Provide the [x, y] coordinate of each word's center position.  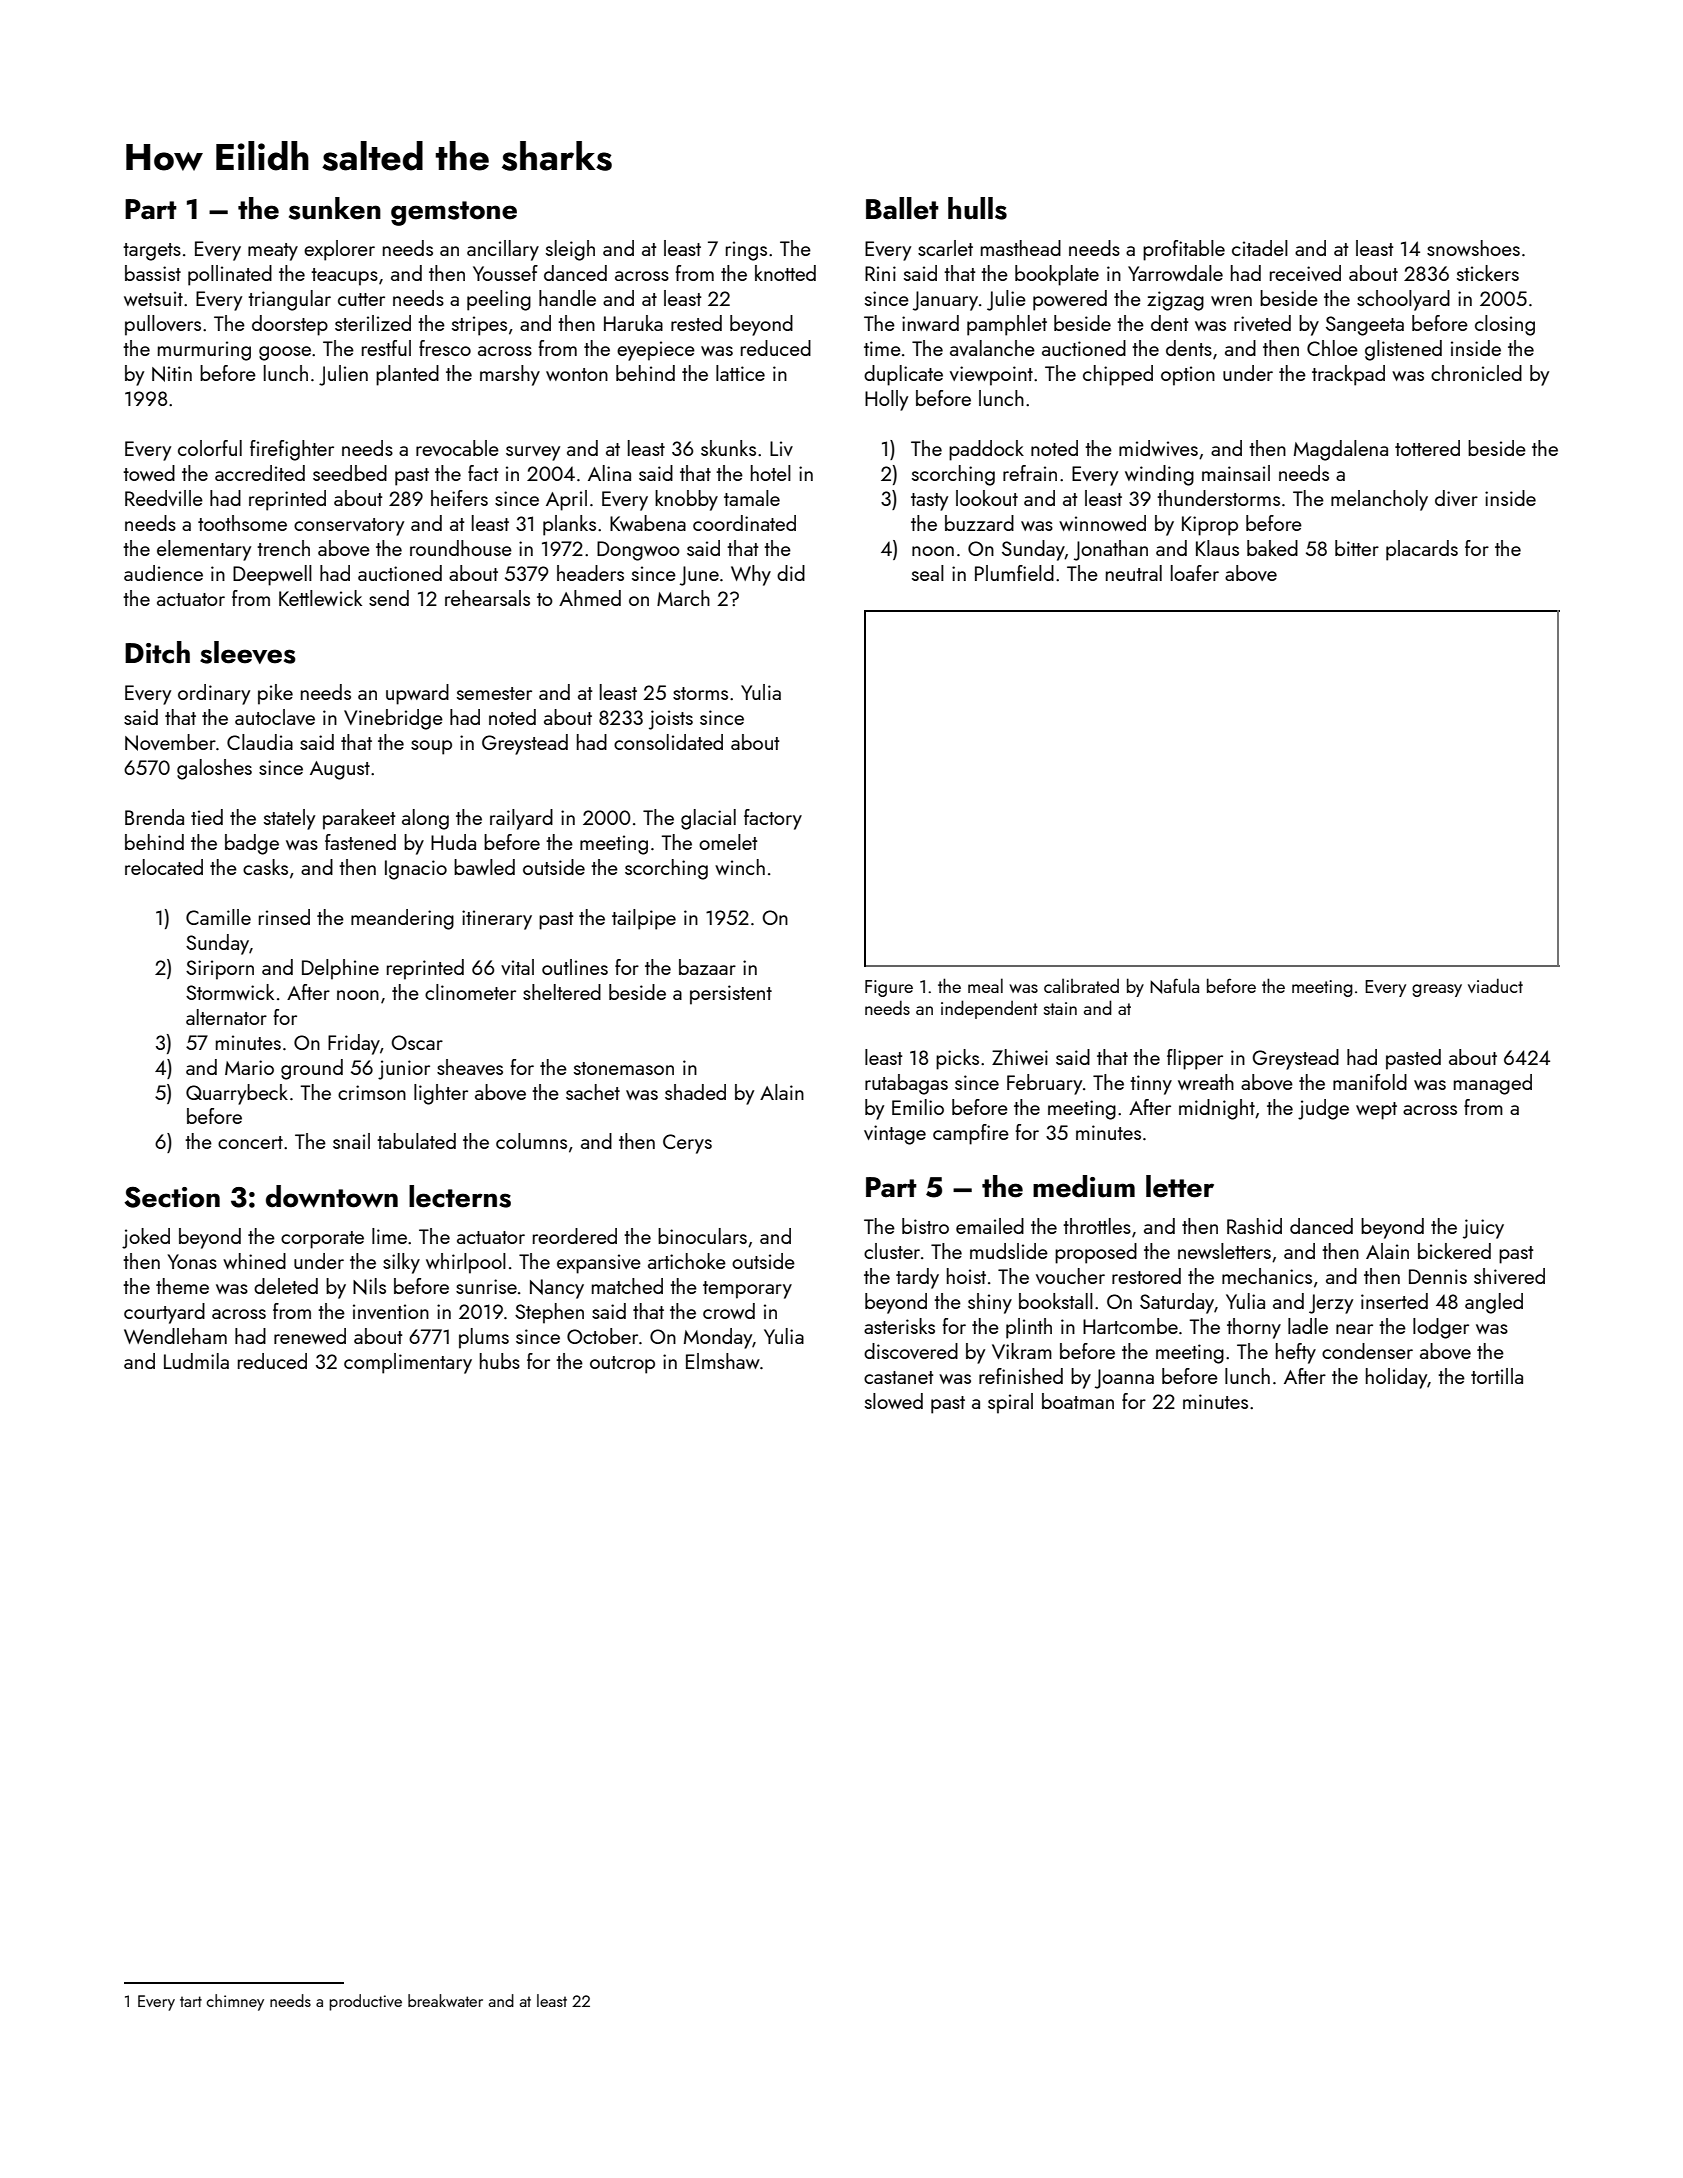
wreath [1206, 1082]
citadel [1260, 248]
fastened [360, 842]
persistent [731, 995]
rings [746, 251]
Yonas [192, 1261]
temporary [747, 1290]
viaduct [1495, 985]
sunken [335, 208]
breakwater [445, 2000]
